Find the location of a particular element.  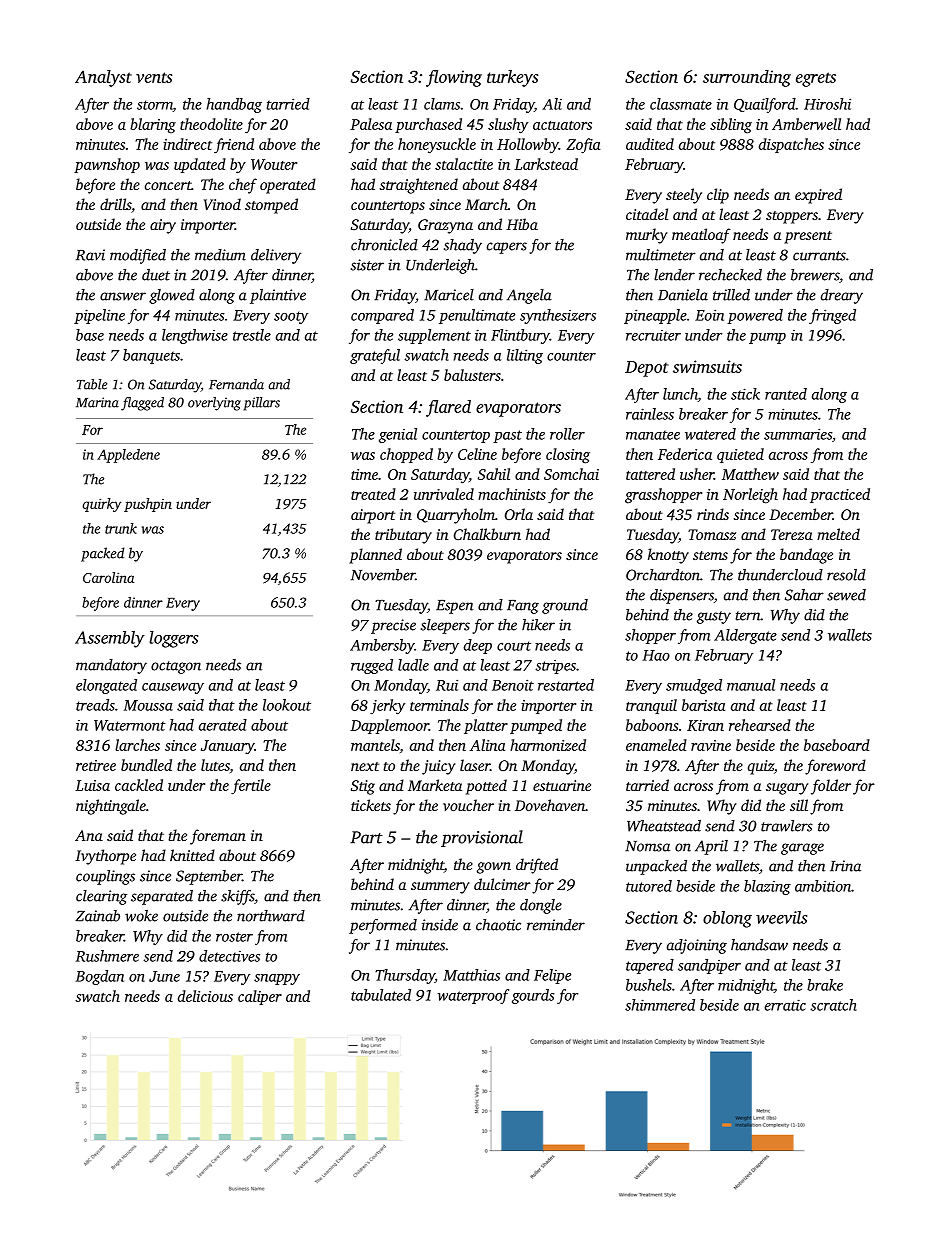

Sahil is located at coordinates (494, 474).
